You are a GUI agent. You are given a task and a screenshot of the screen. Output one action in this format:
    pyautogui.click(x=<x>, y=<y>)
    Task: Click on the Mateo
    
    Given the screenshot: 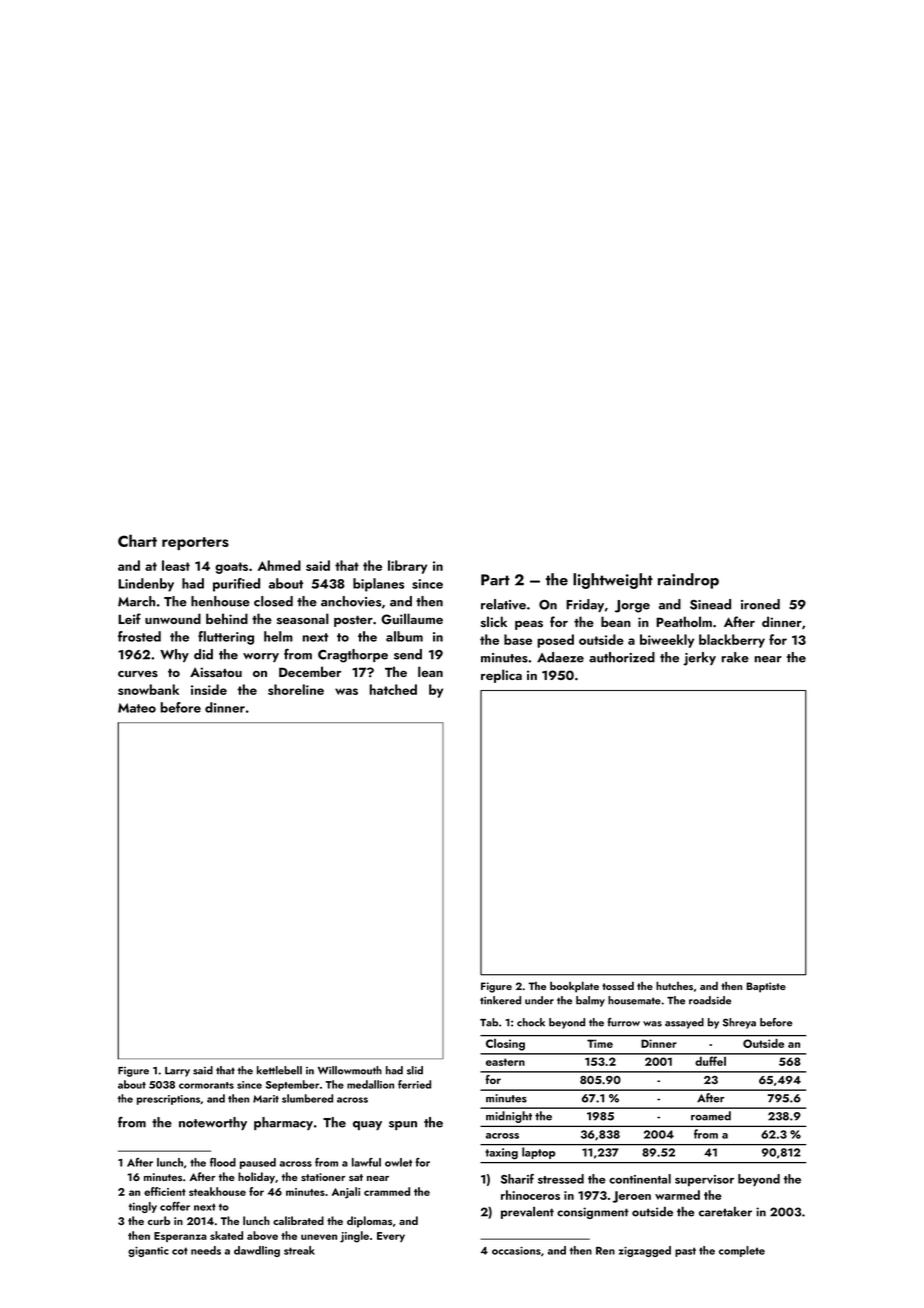 What is the action you would take?
    pyautogui.click(x=137, y=708)
